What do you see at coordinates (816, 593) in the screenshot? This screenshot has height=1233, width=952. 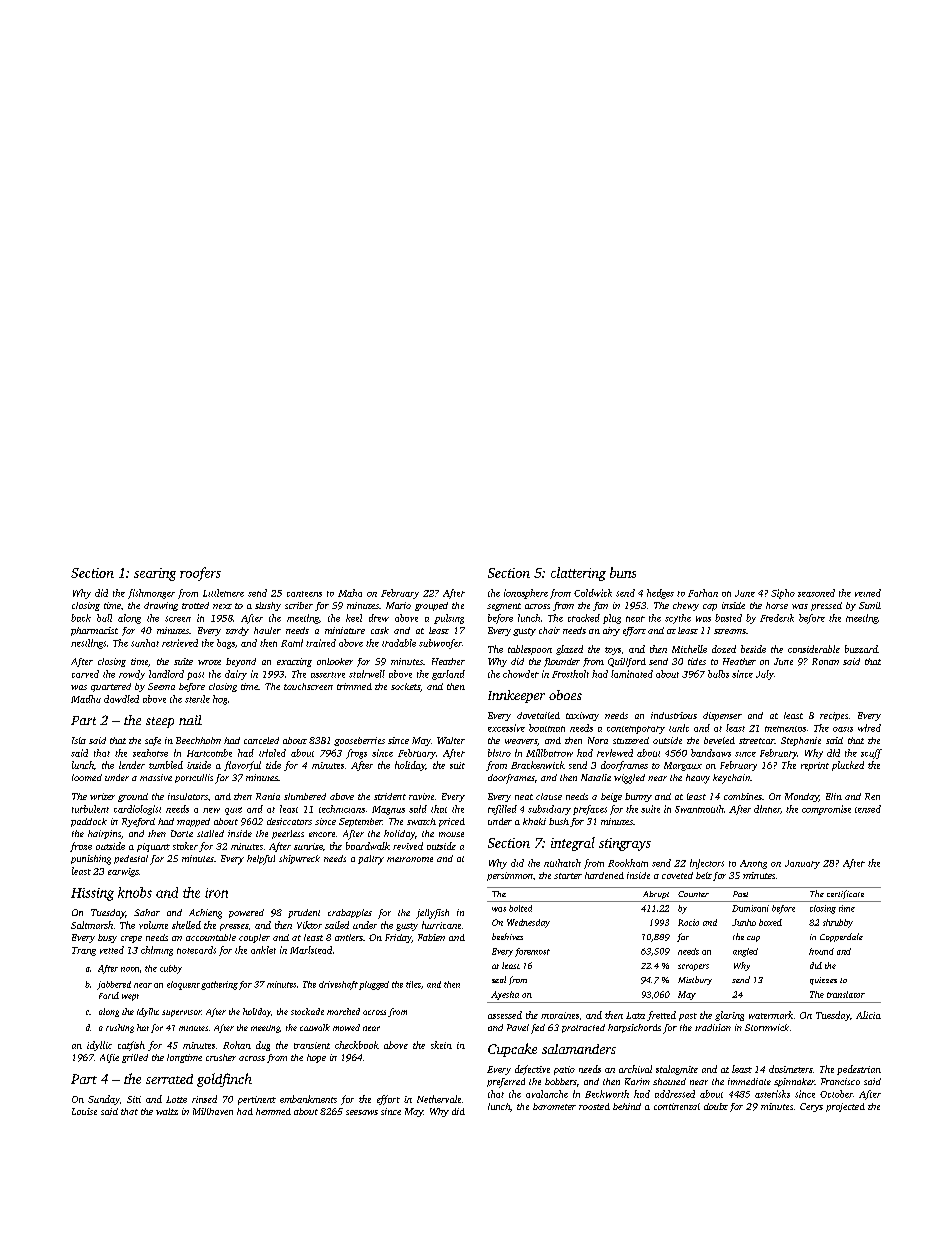 I see `seasoned` at bounding box center [816, 593].
